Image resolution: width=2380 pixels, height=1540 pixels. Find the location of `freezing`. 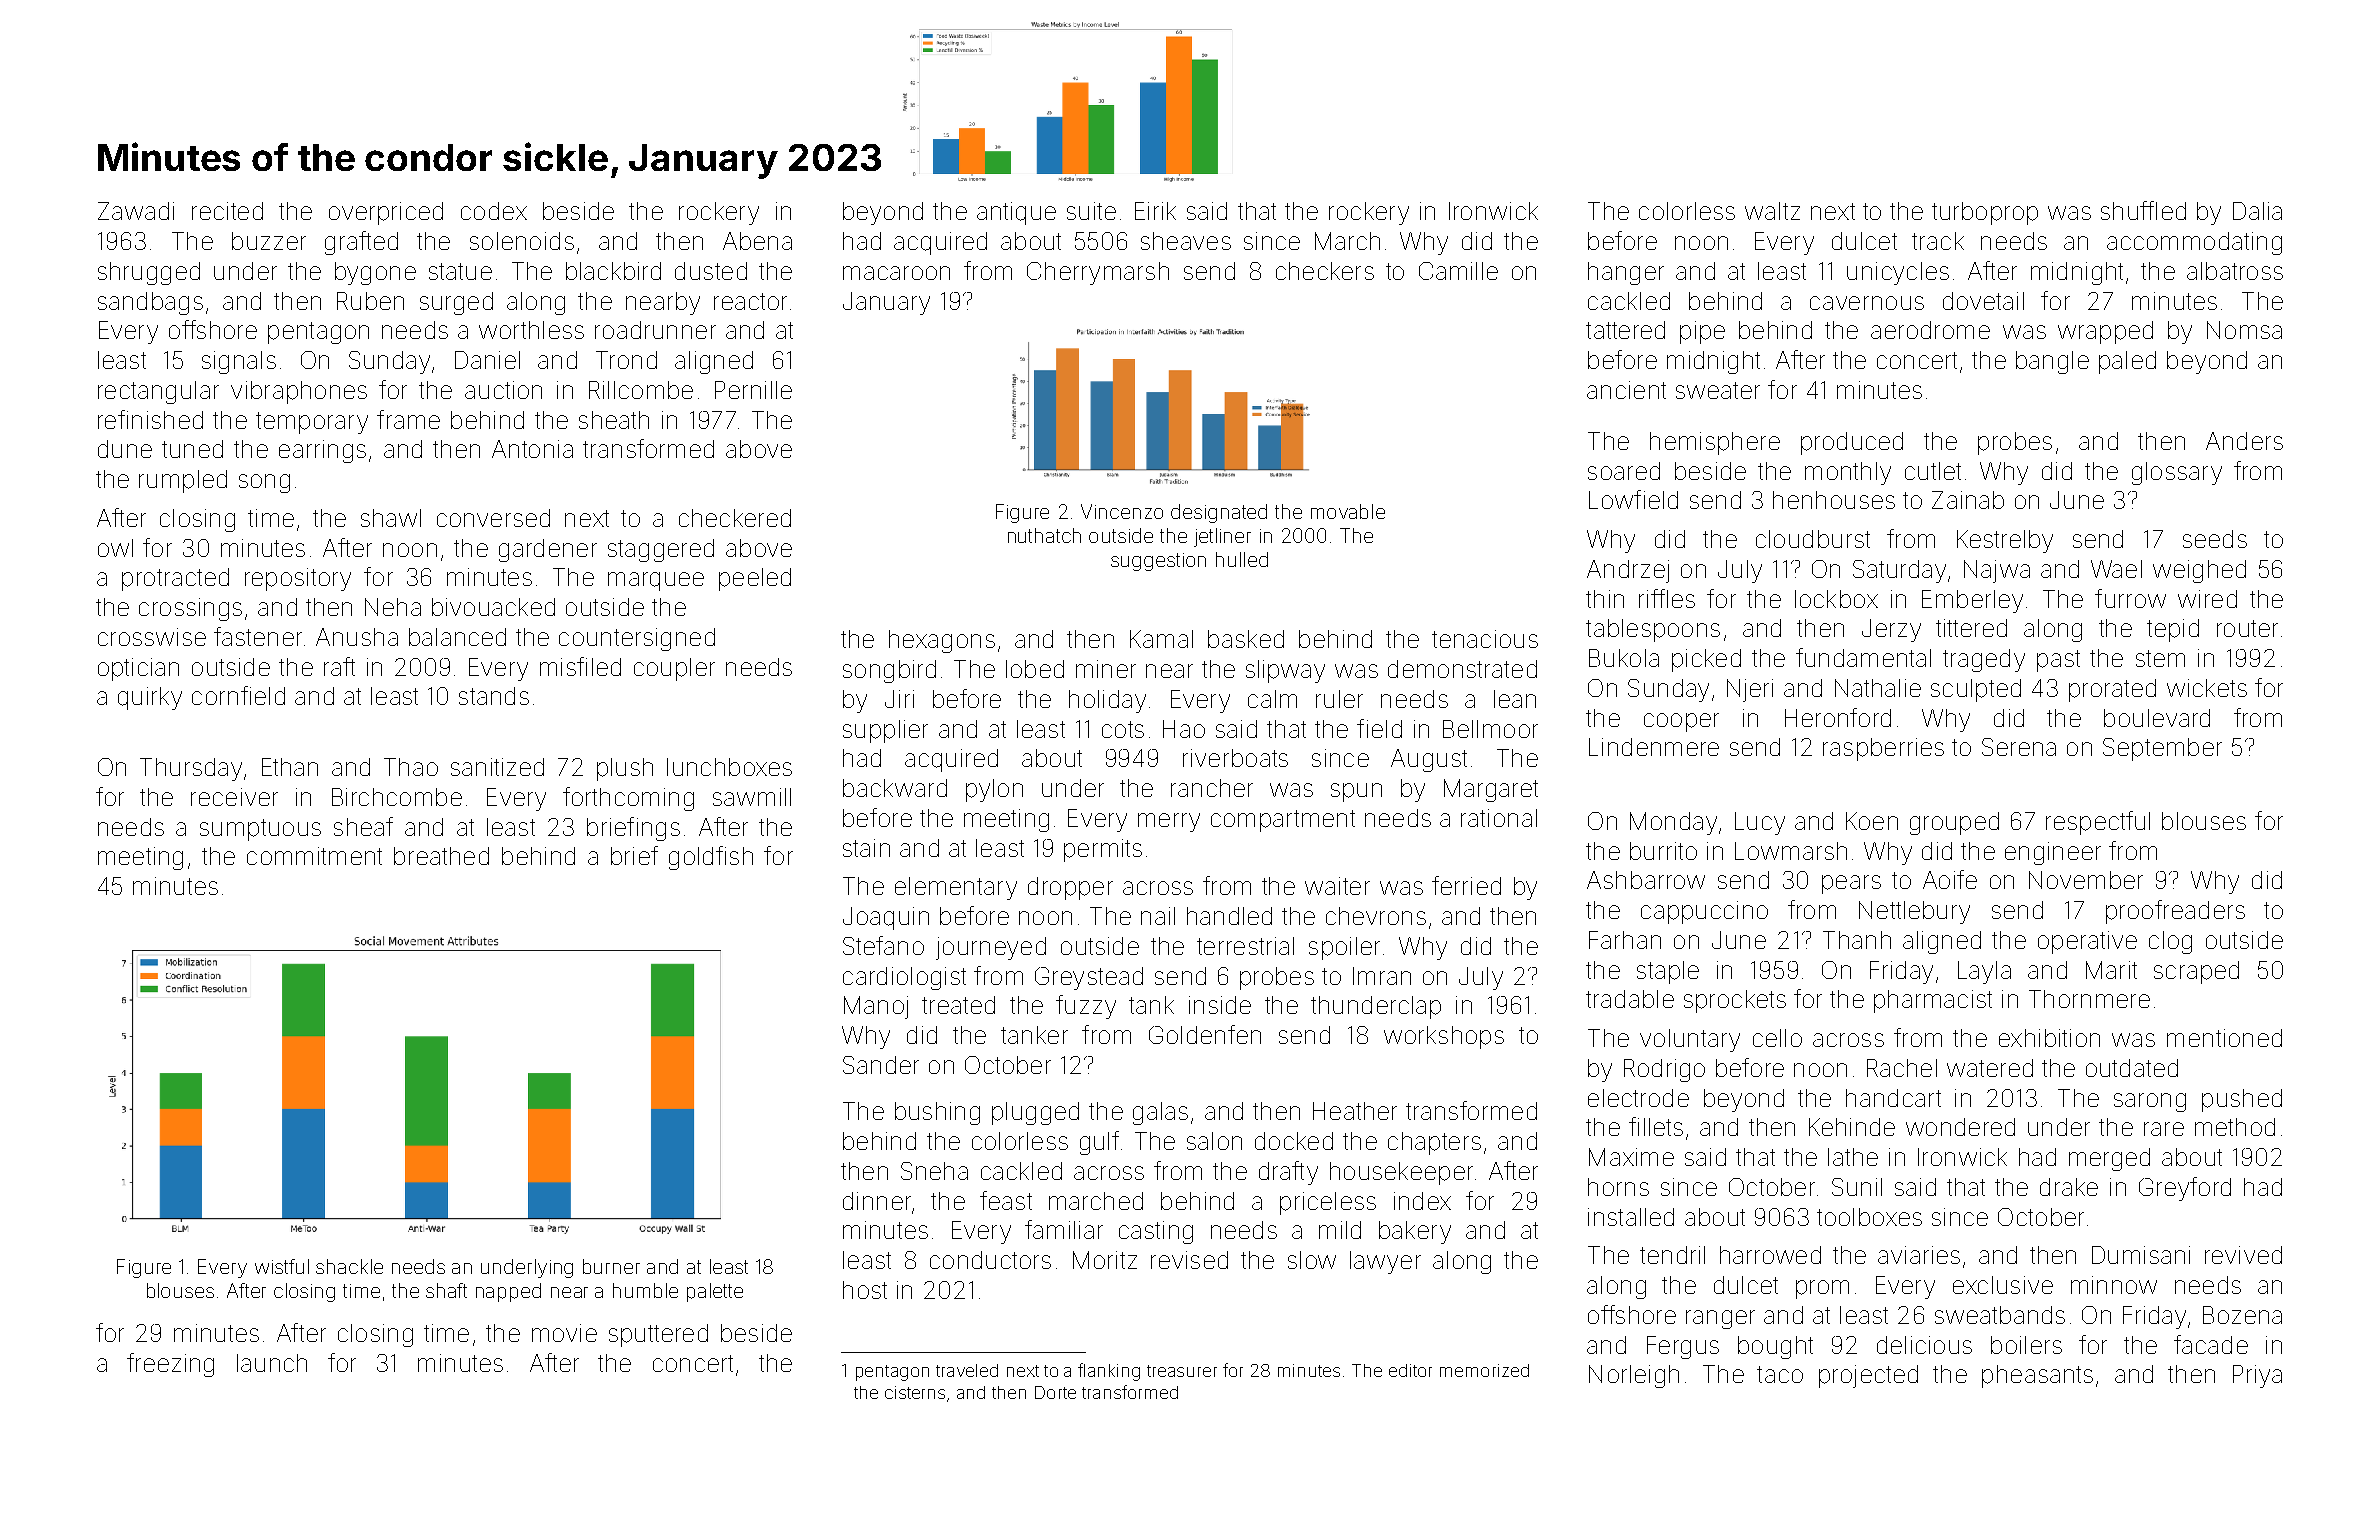

freezing is located at coordinates (170, 1365).
